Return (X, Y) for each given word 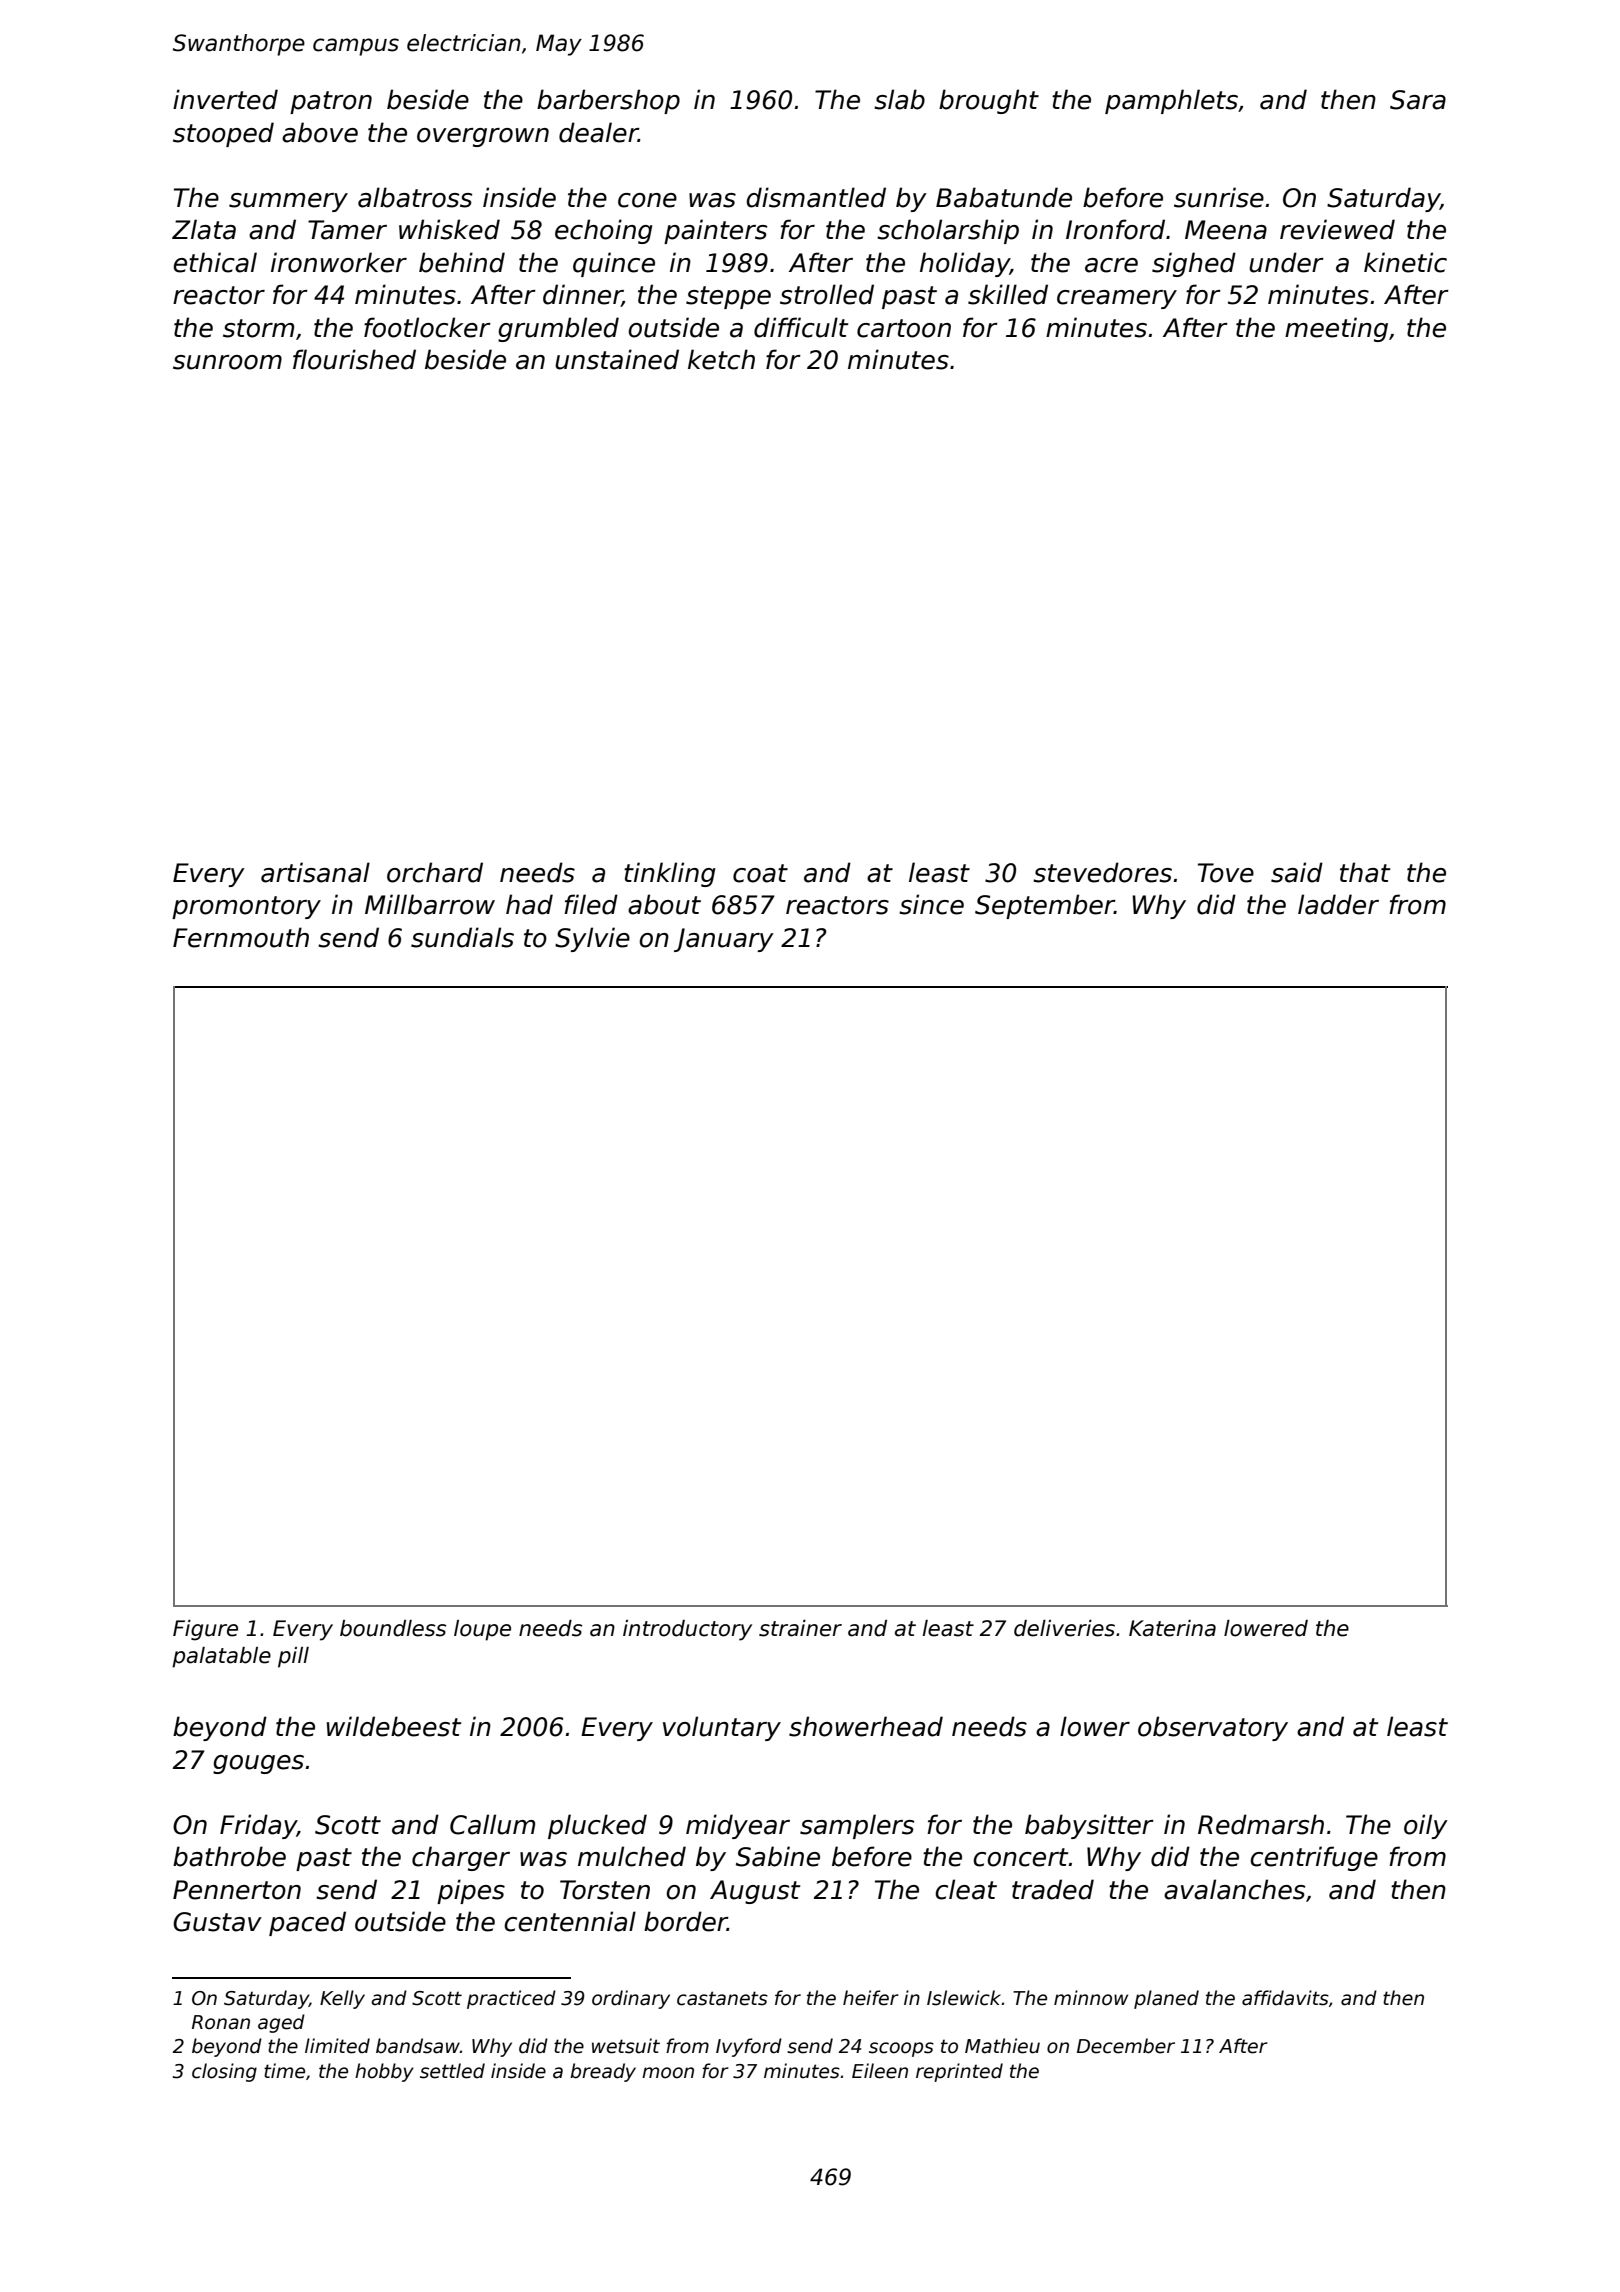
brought (989, 101)
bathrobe (229, 1856)
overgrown (483, 137)
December (1126, 2046)
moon (668, 2073)
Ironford (1115, 229)
